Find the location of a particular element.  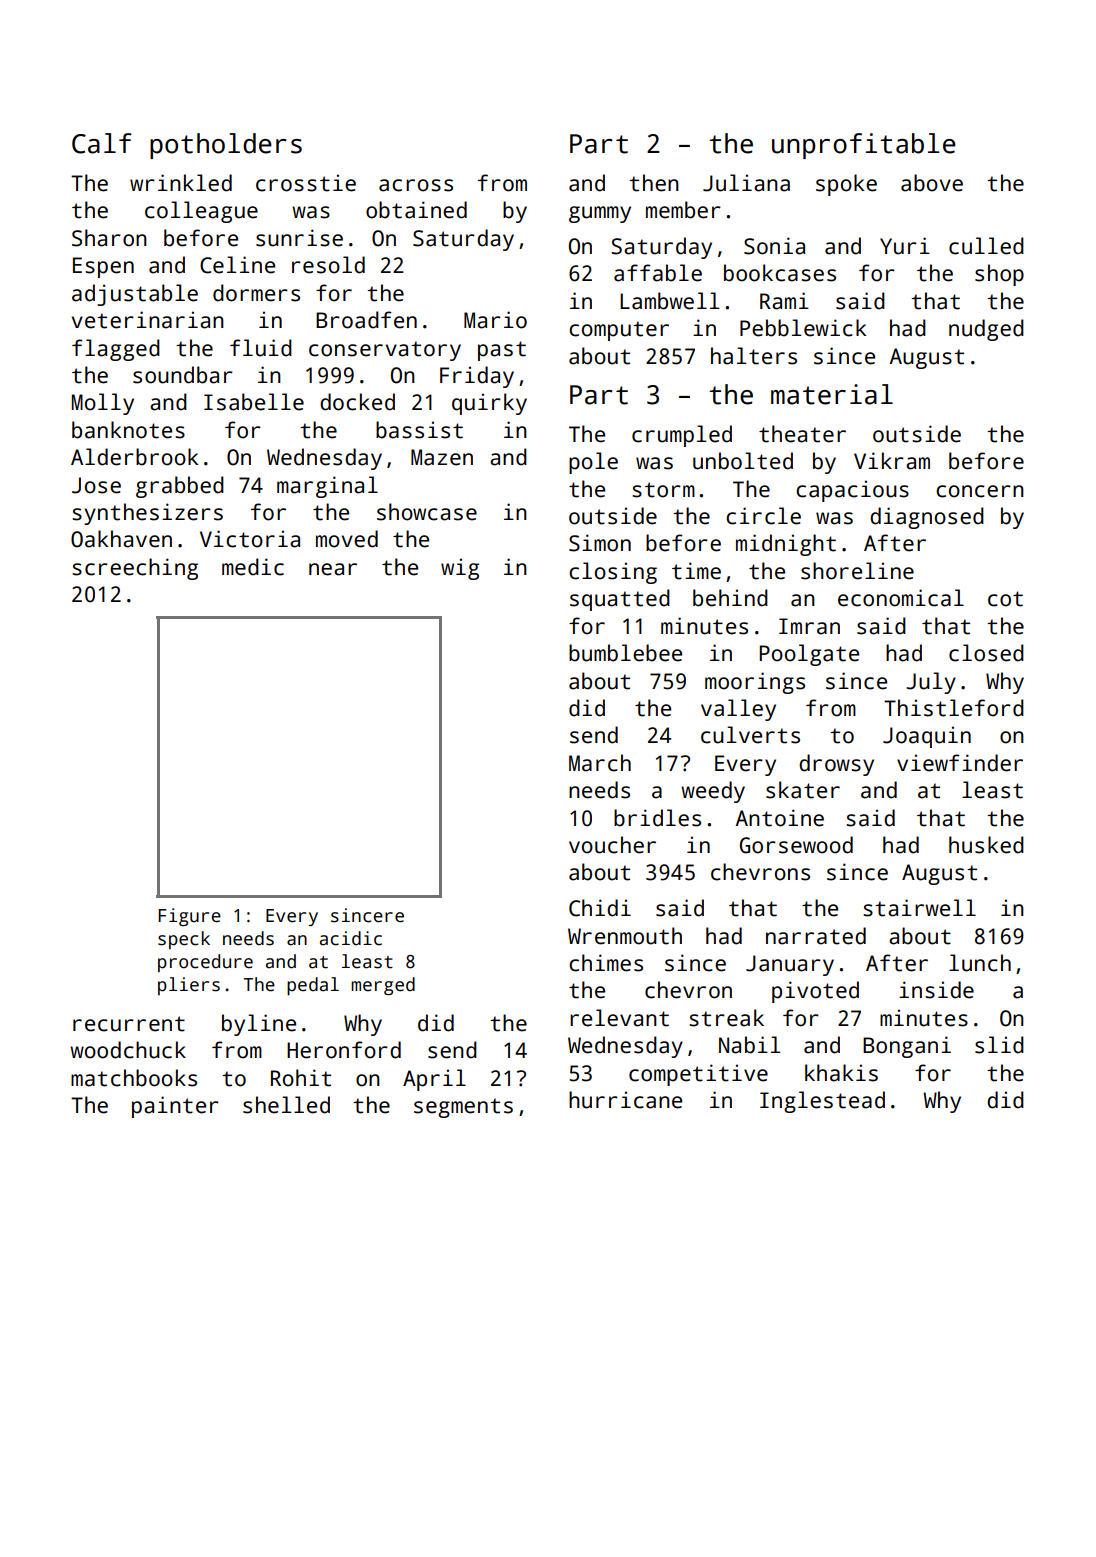

Juliana is located at coordinates (746, 183).
